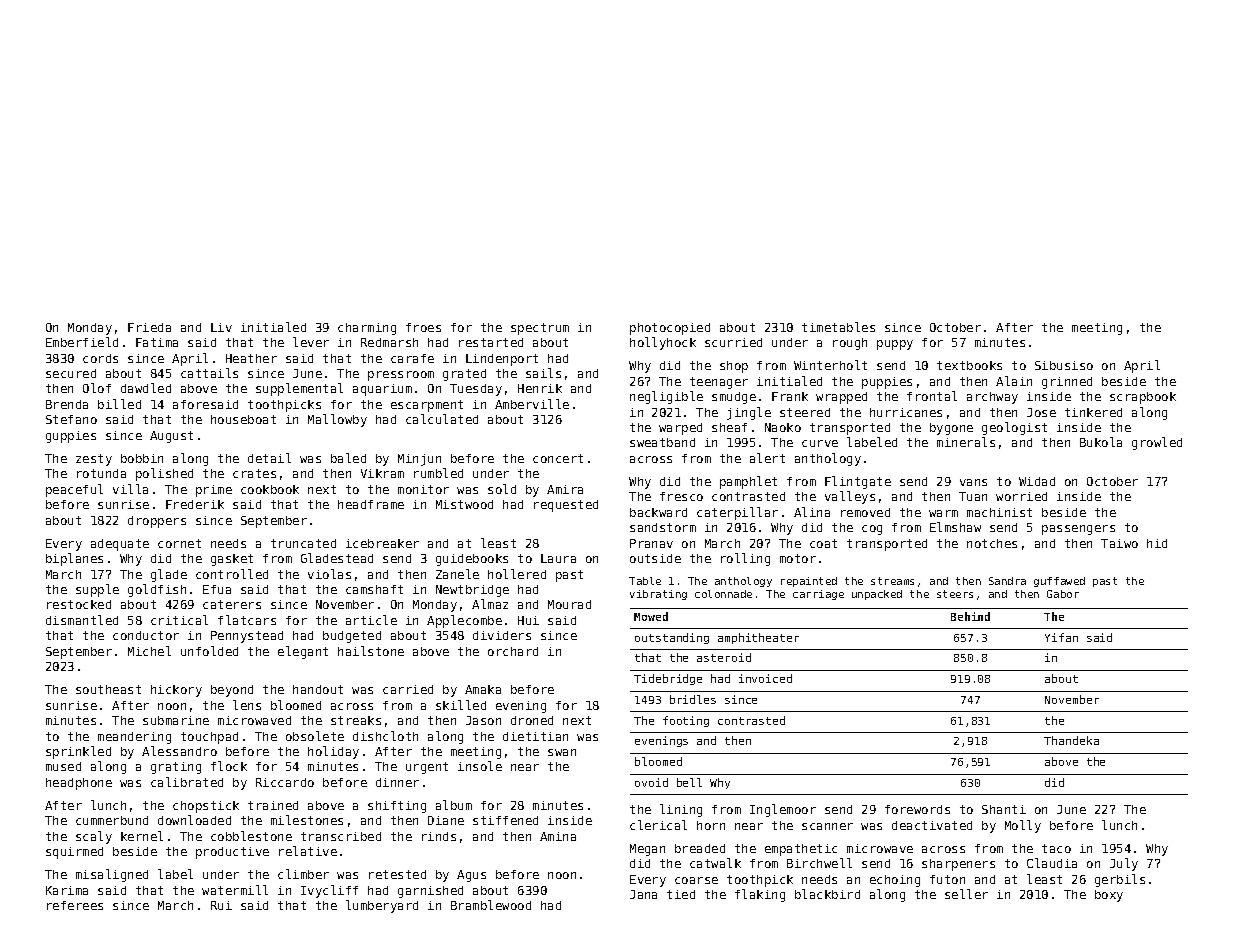 This image has height=952, width=1233. Describe the element at coordinates (221, 905) in the image. I see `Rui` at that location.
